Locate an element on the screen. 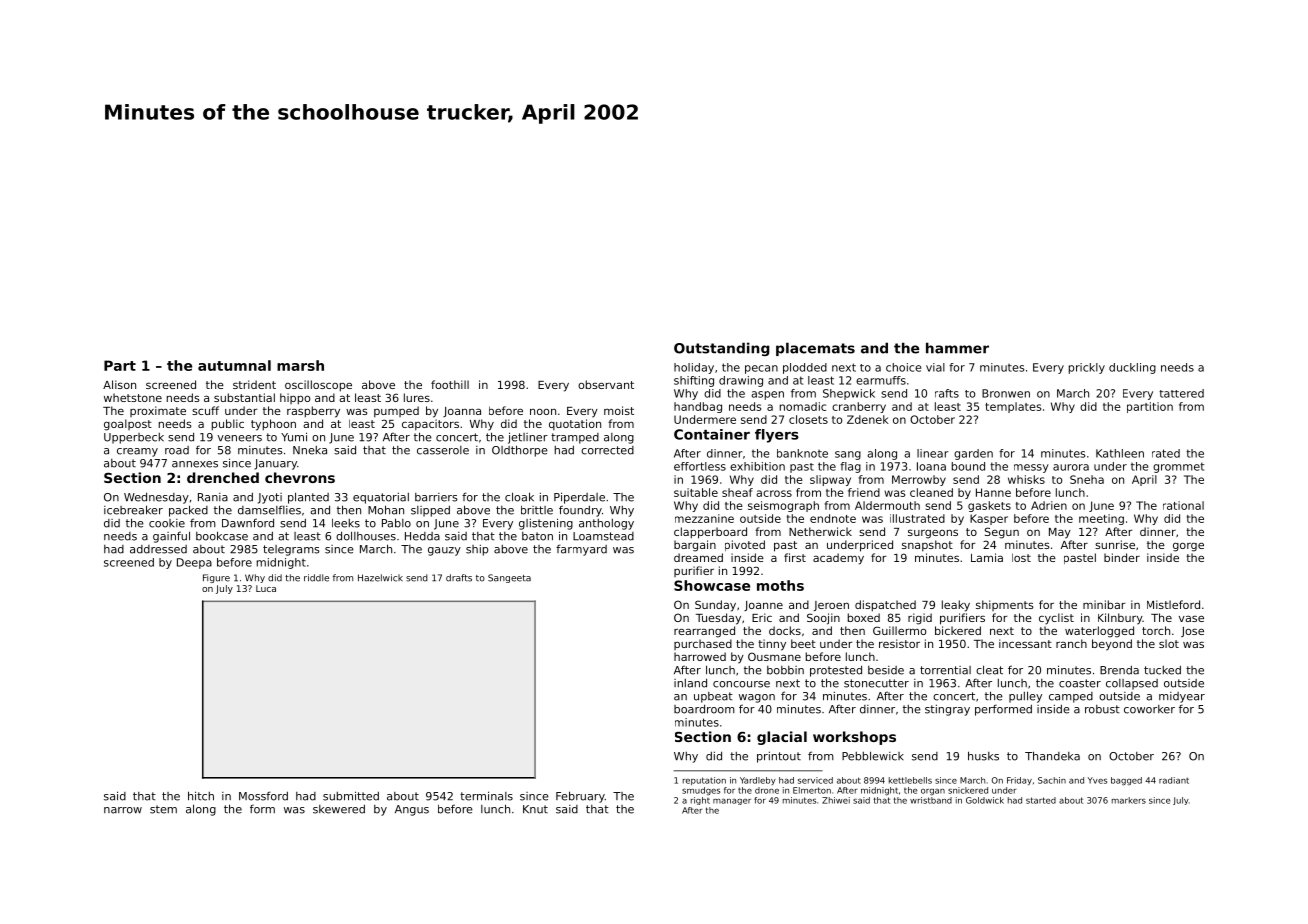 The width and height of the screenshot is (1308, 924). bookcase is located at coordinates (222, 536).
